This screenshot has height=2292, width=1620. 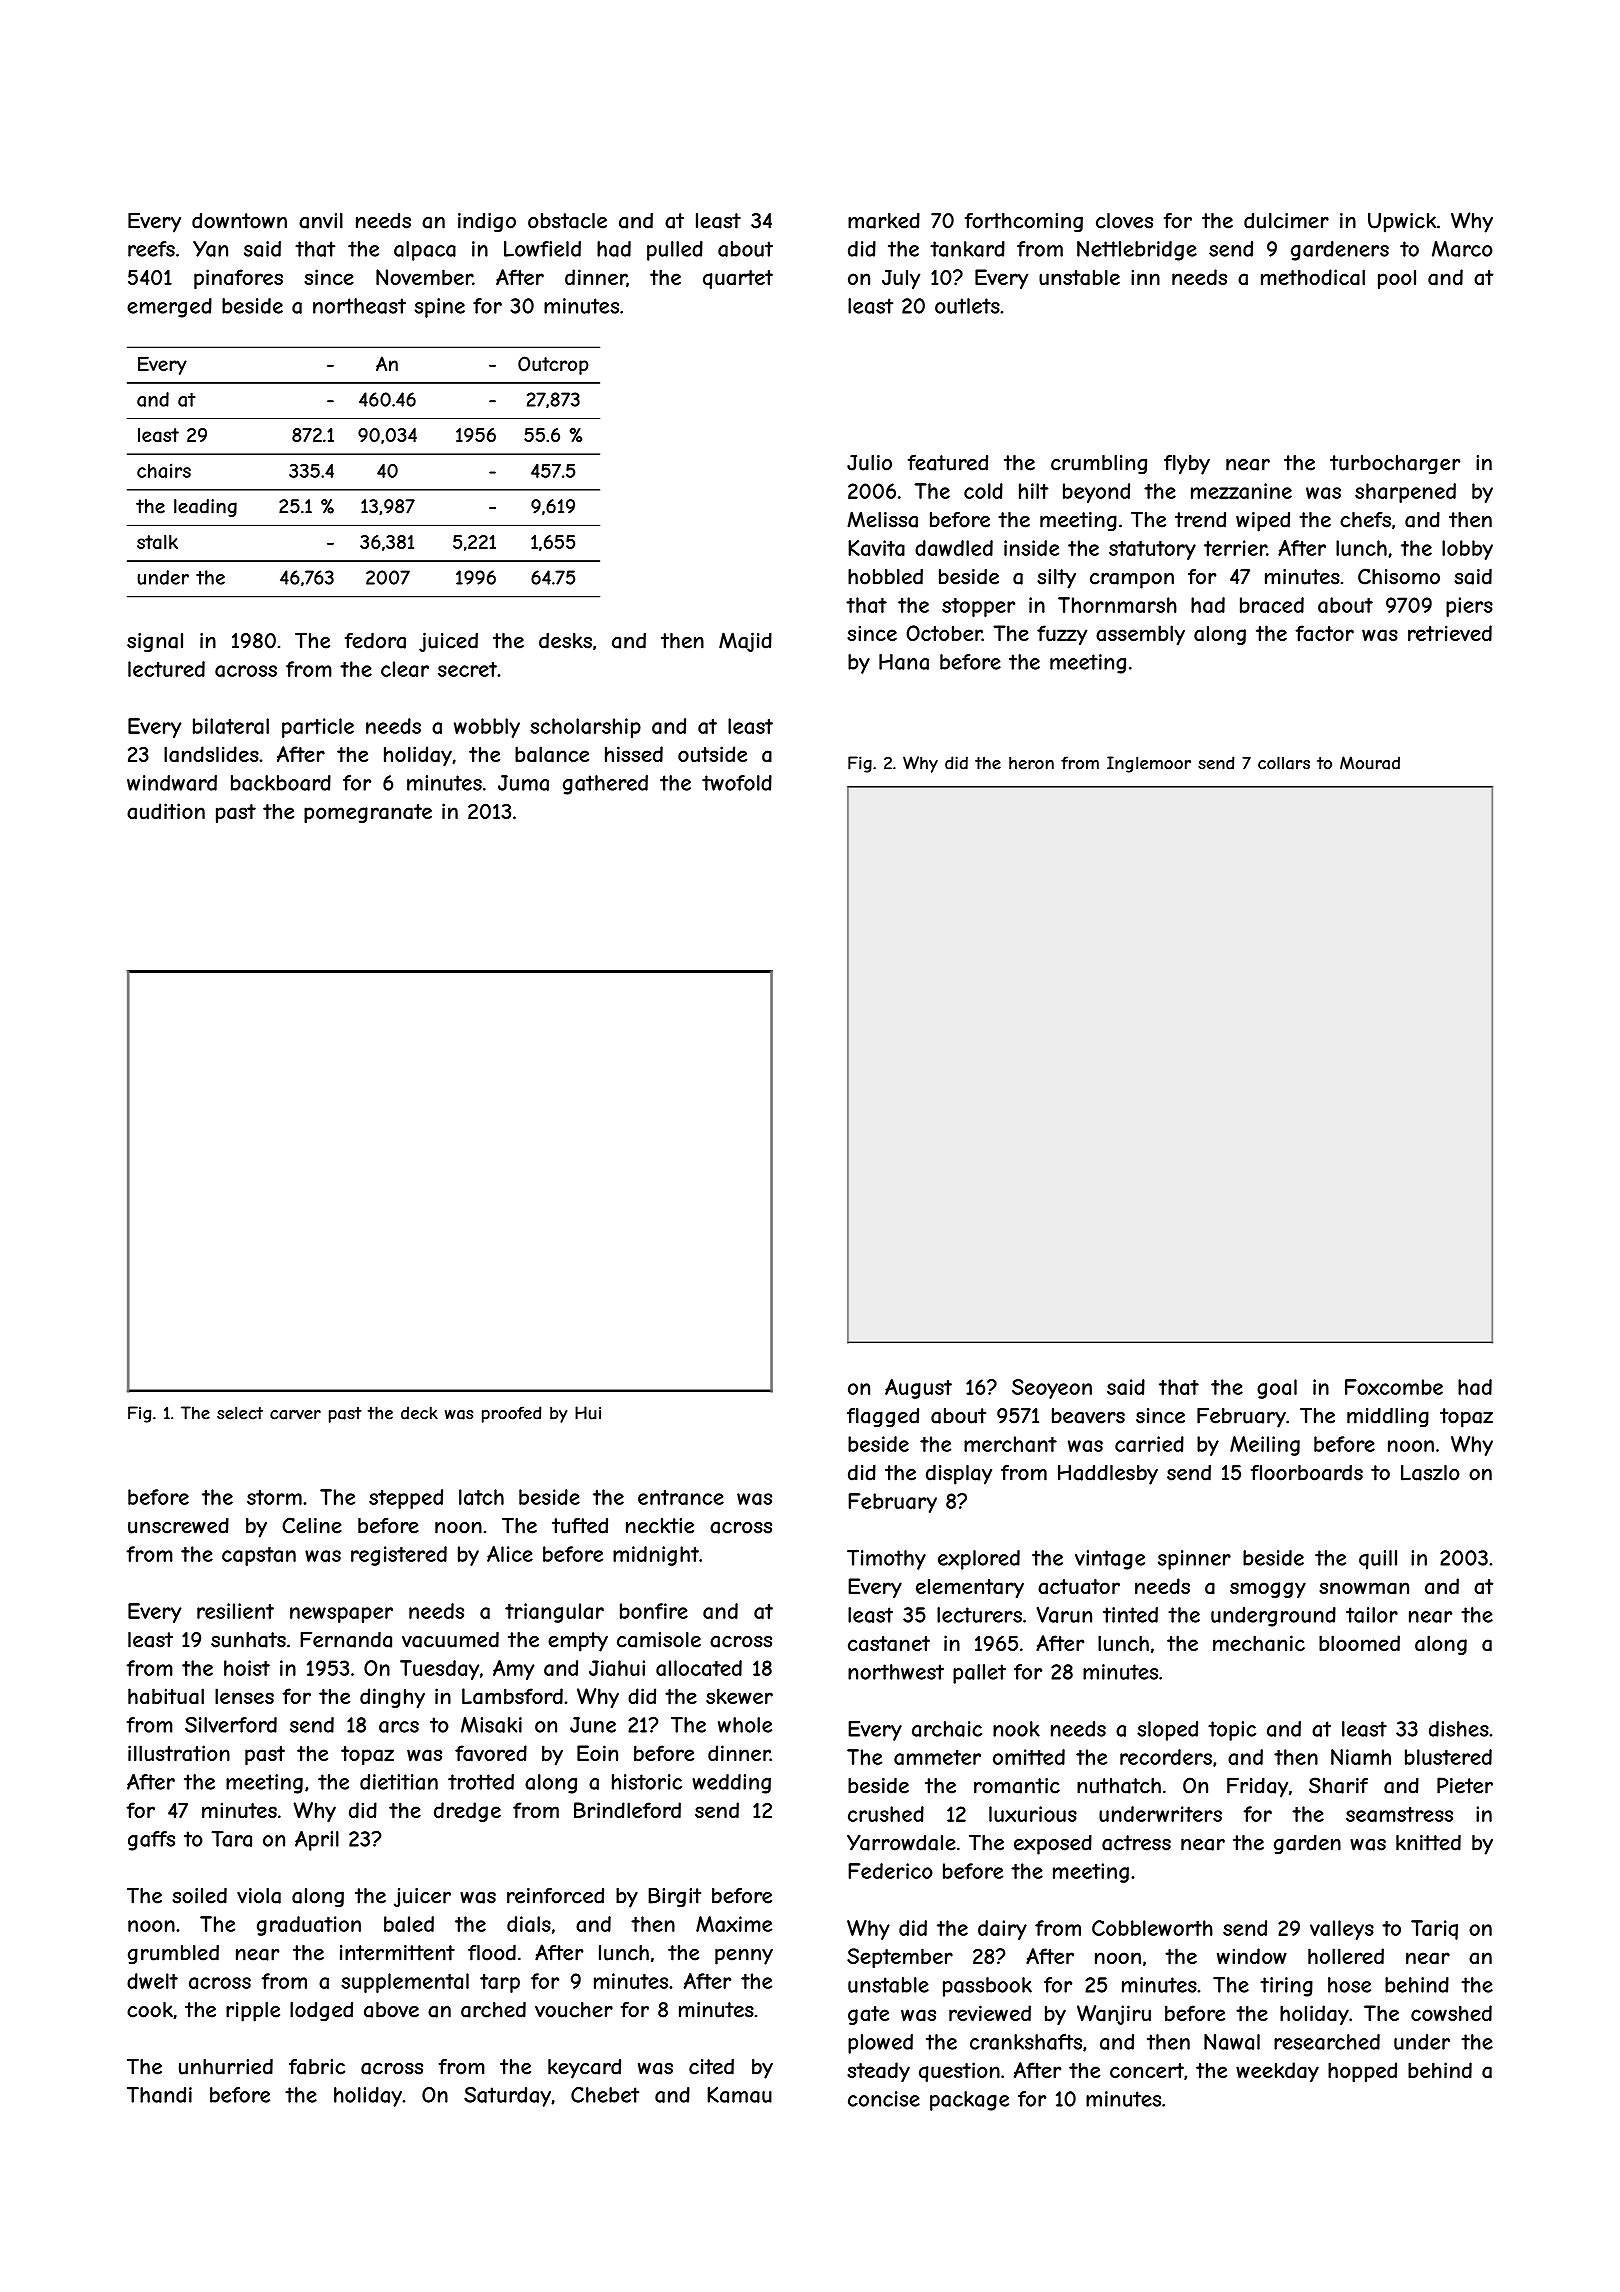 What do you see at coordinates (737, 783) in the screenshot?
I see `twofold` at bounding box center [737, 783].
